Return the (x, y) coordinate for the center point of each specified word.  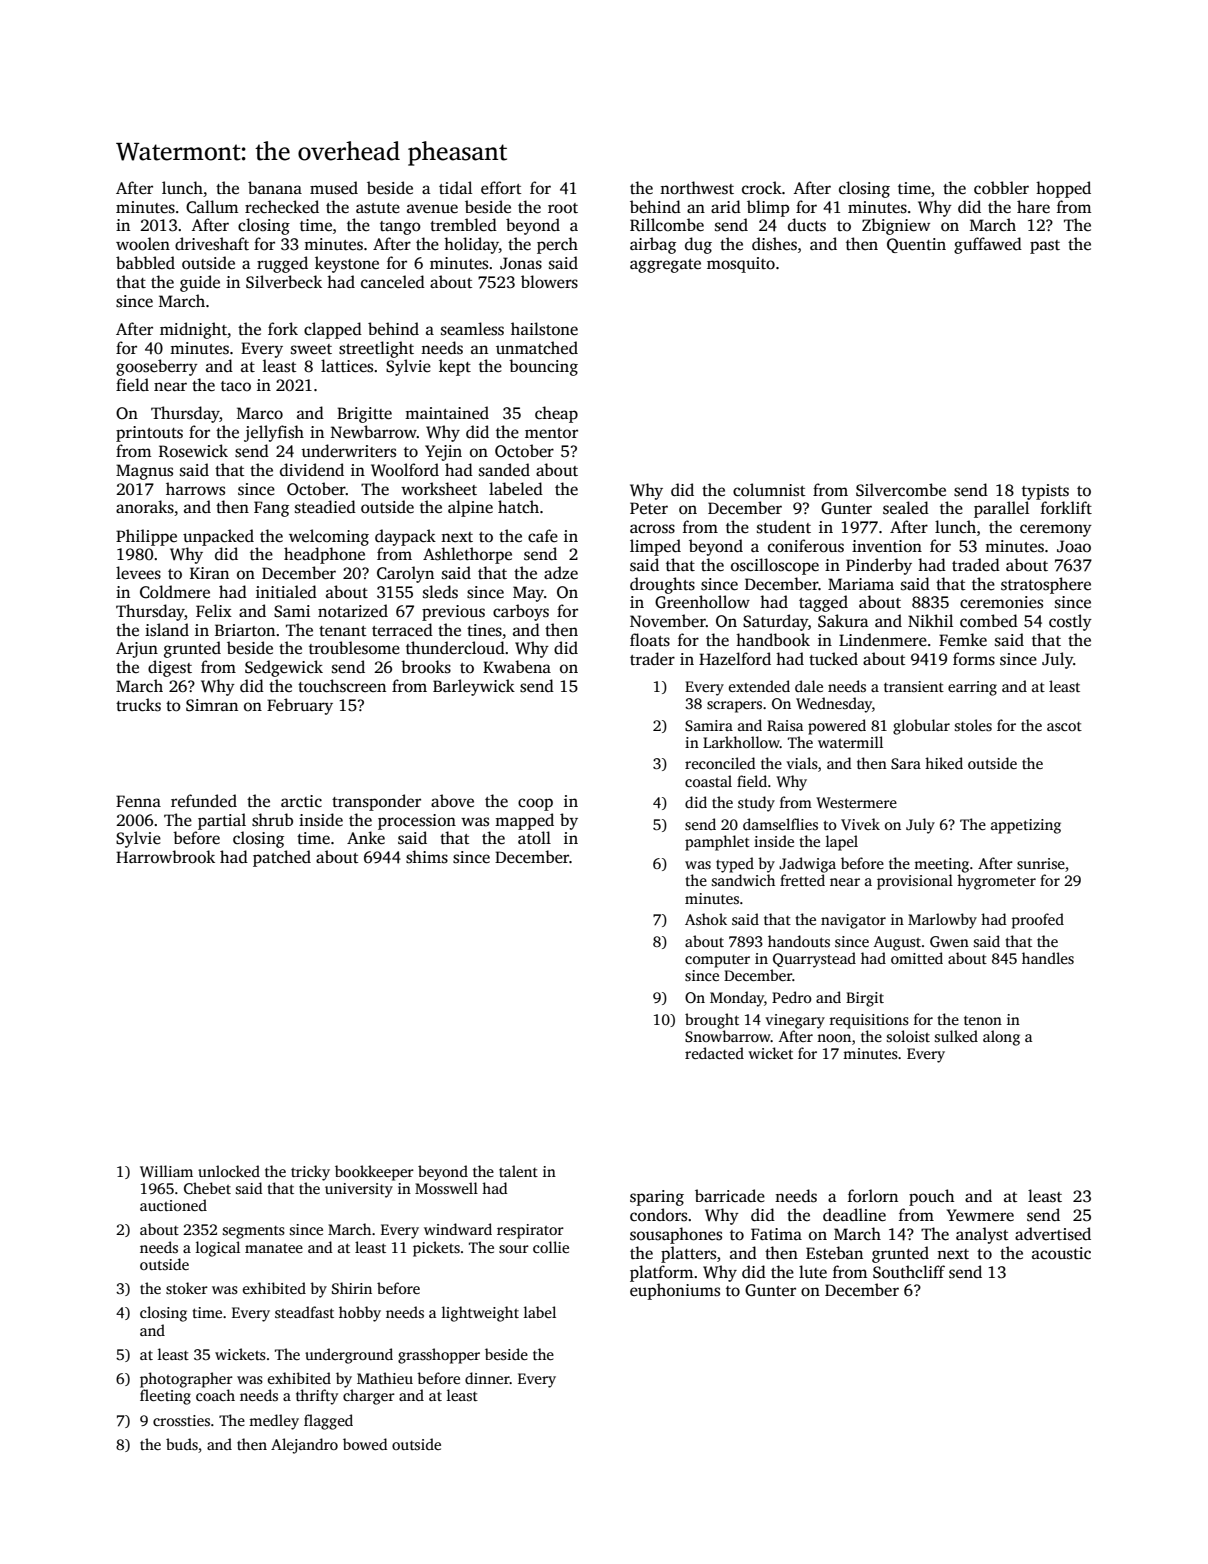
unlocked (229, 1171)
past (1045, 247)
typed (735, 865)
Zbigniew (896, 226)
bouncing (543, 367)
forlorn (873, 1196)
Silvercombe (901, 490)
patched (282, 858)
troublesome (354, 648)
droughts (662, 585)
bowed (365, 1444)
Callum (212, 207)
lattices (347, 366)
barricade (730, 1195)
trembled (463, 225)
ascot (1064, 726)
